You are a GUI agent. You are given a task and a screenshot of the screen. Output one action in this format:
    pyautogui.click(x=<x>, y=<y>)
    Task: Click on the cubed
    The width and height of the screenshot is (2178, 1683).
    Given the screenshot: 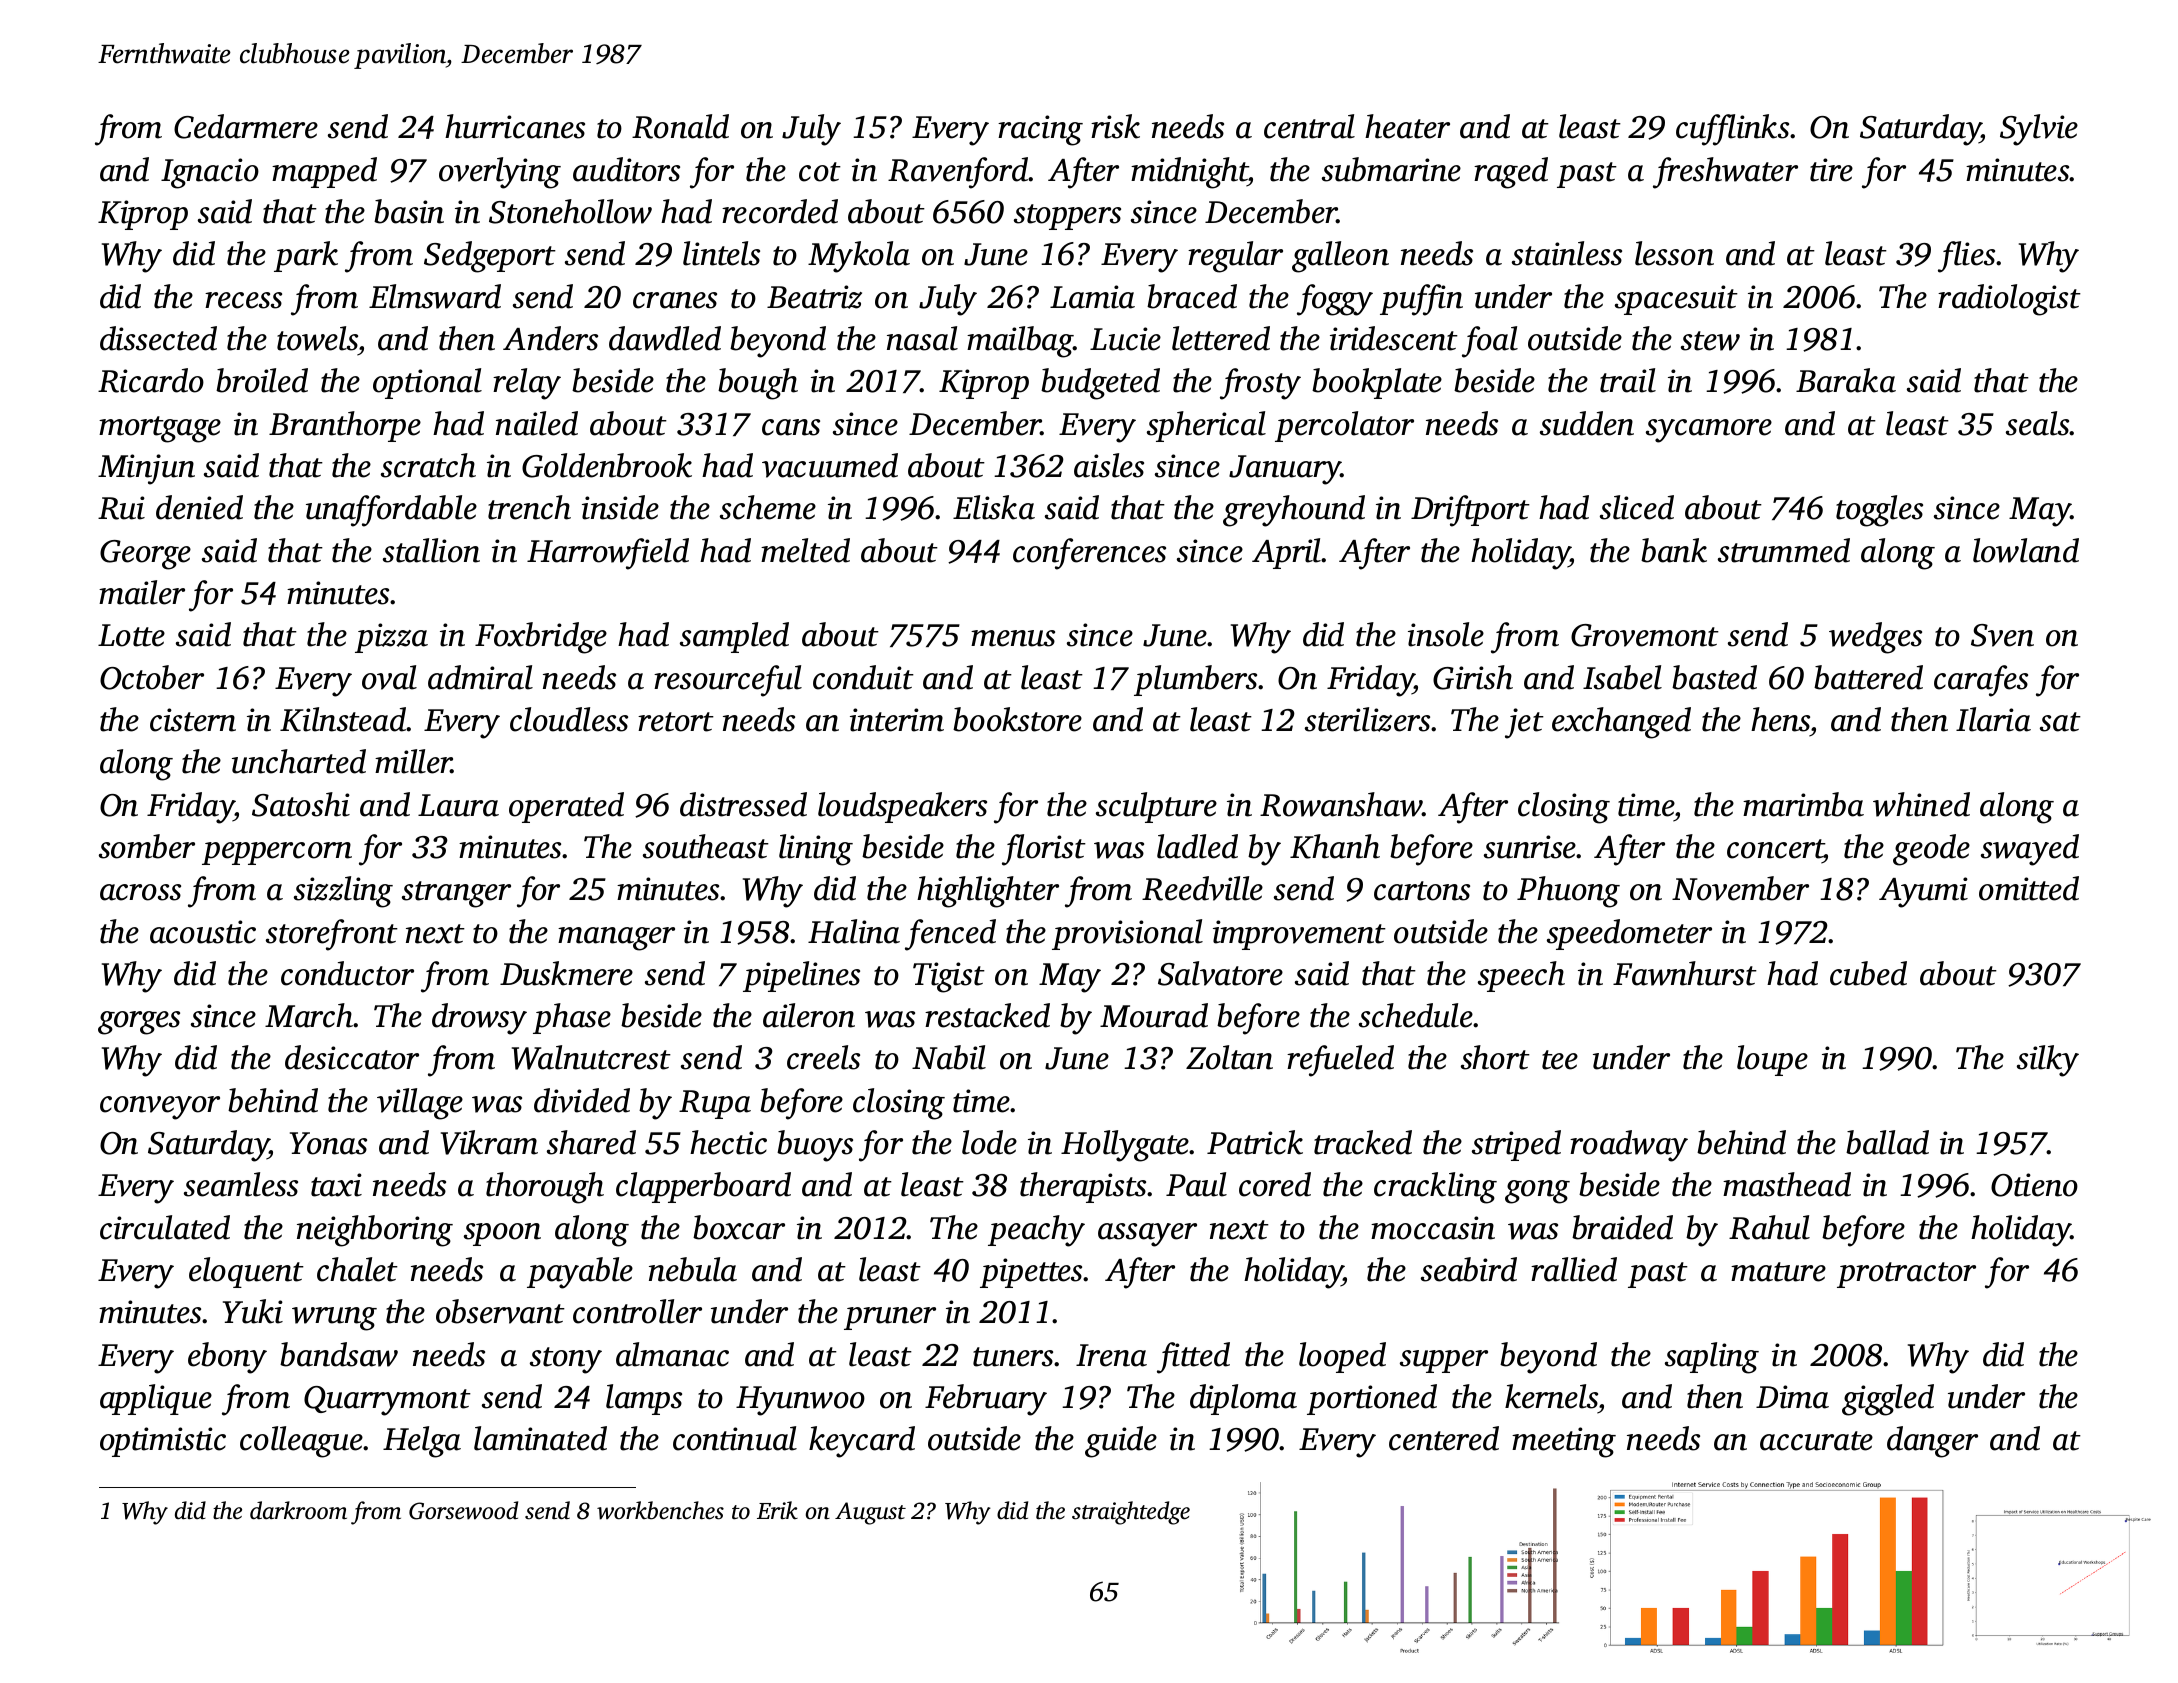 What is the action you would take?
    pyautogui.click(x=1868, y=973)
